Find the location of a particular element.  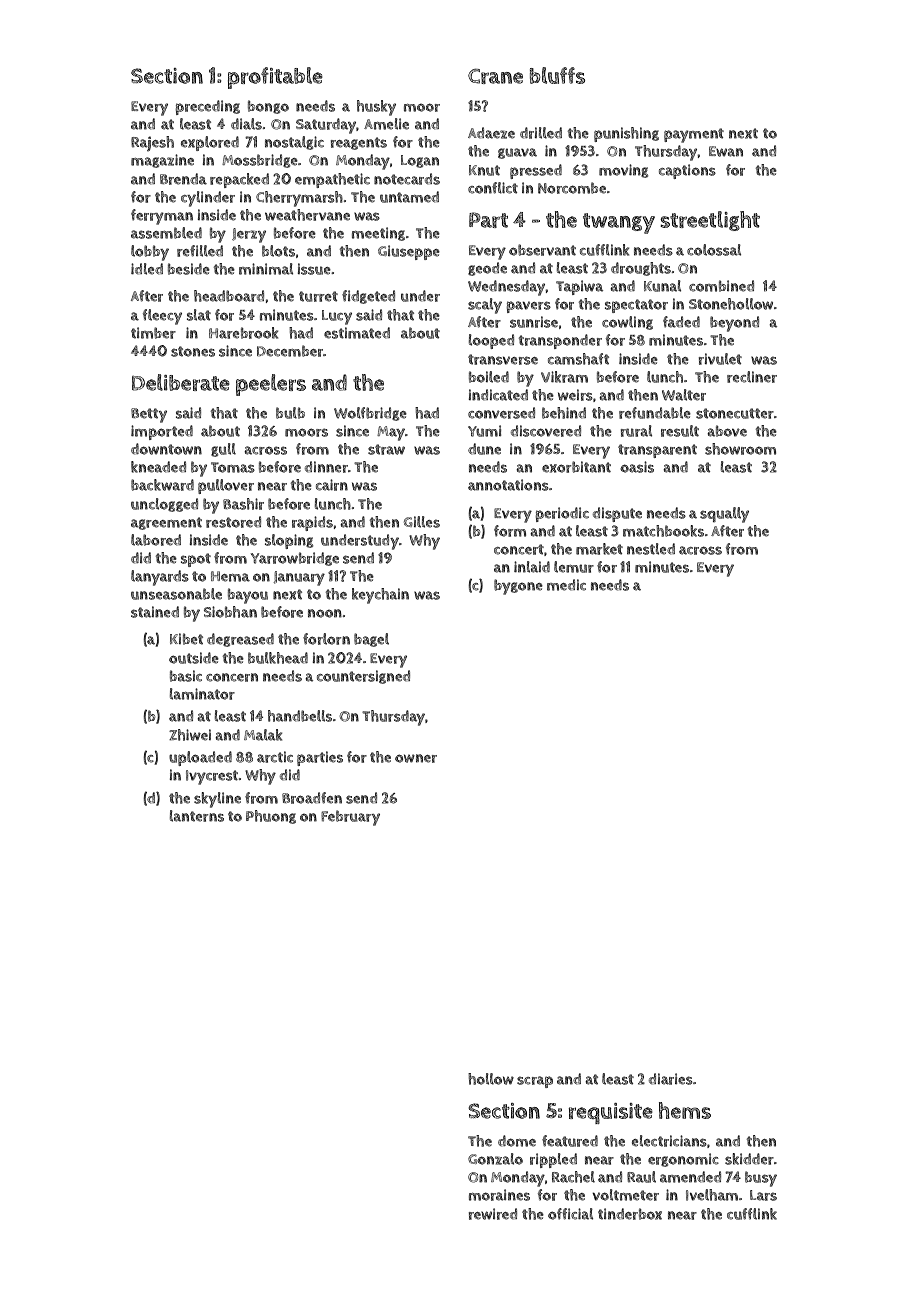

fleecy is located at coordinates (162, 317).
